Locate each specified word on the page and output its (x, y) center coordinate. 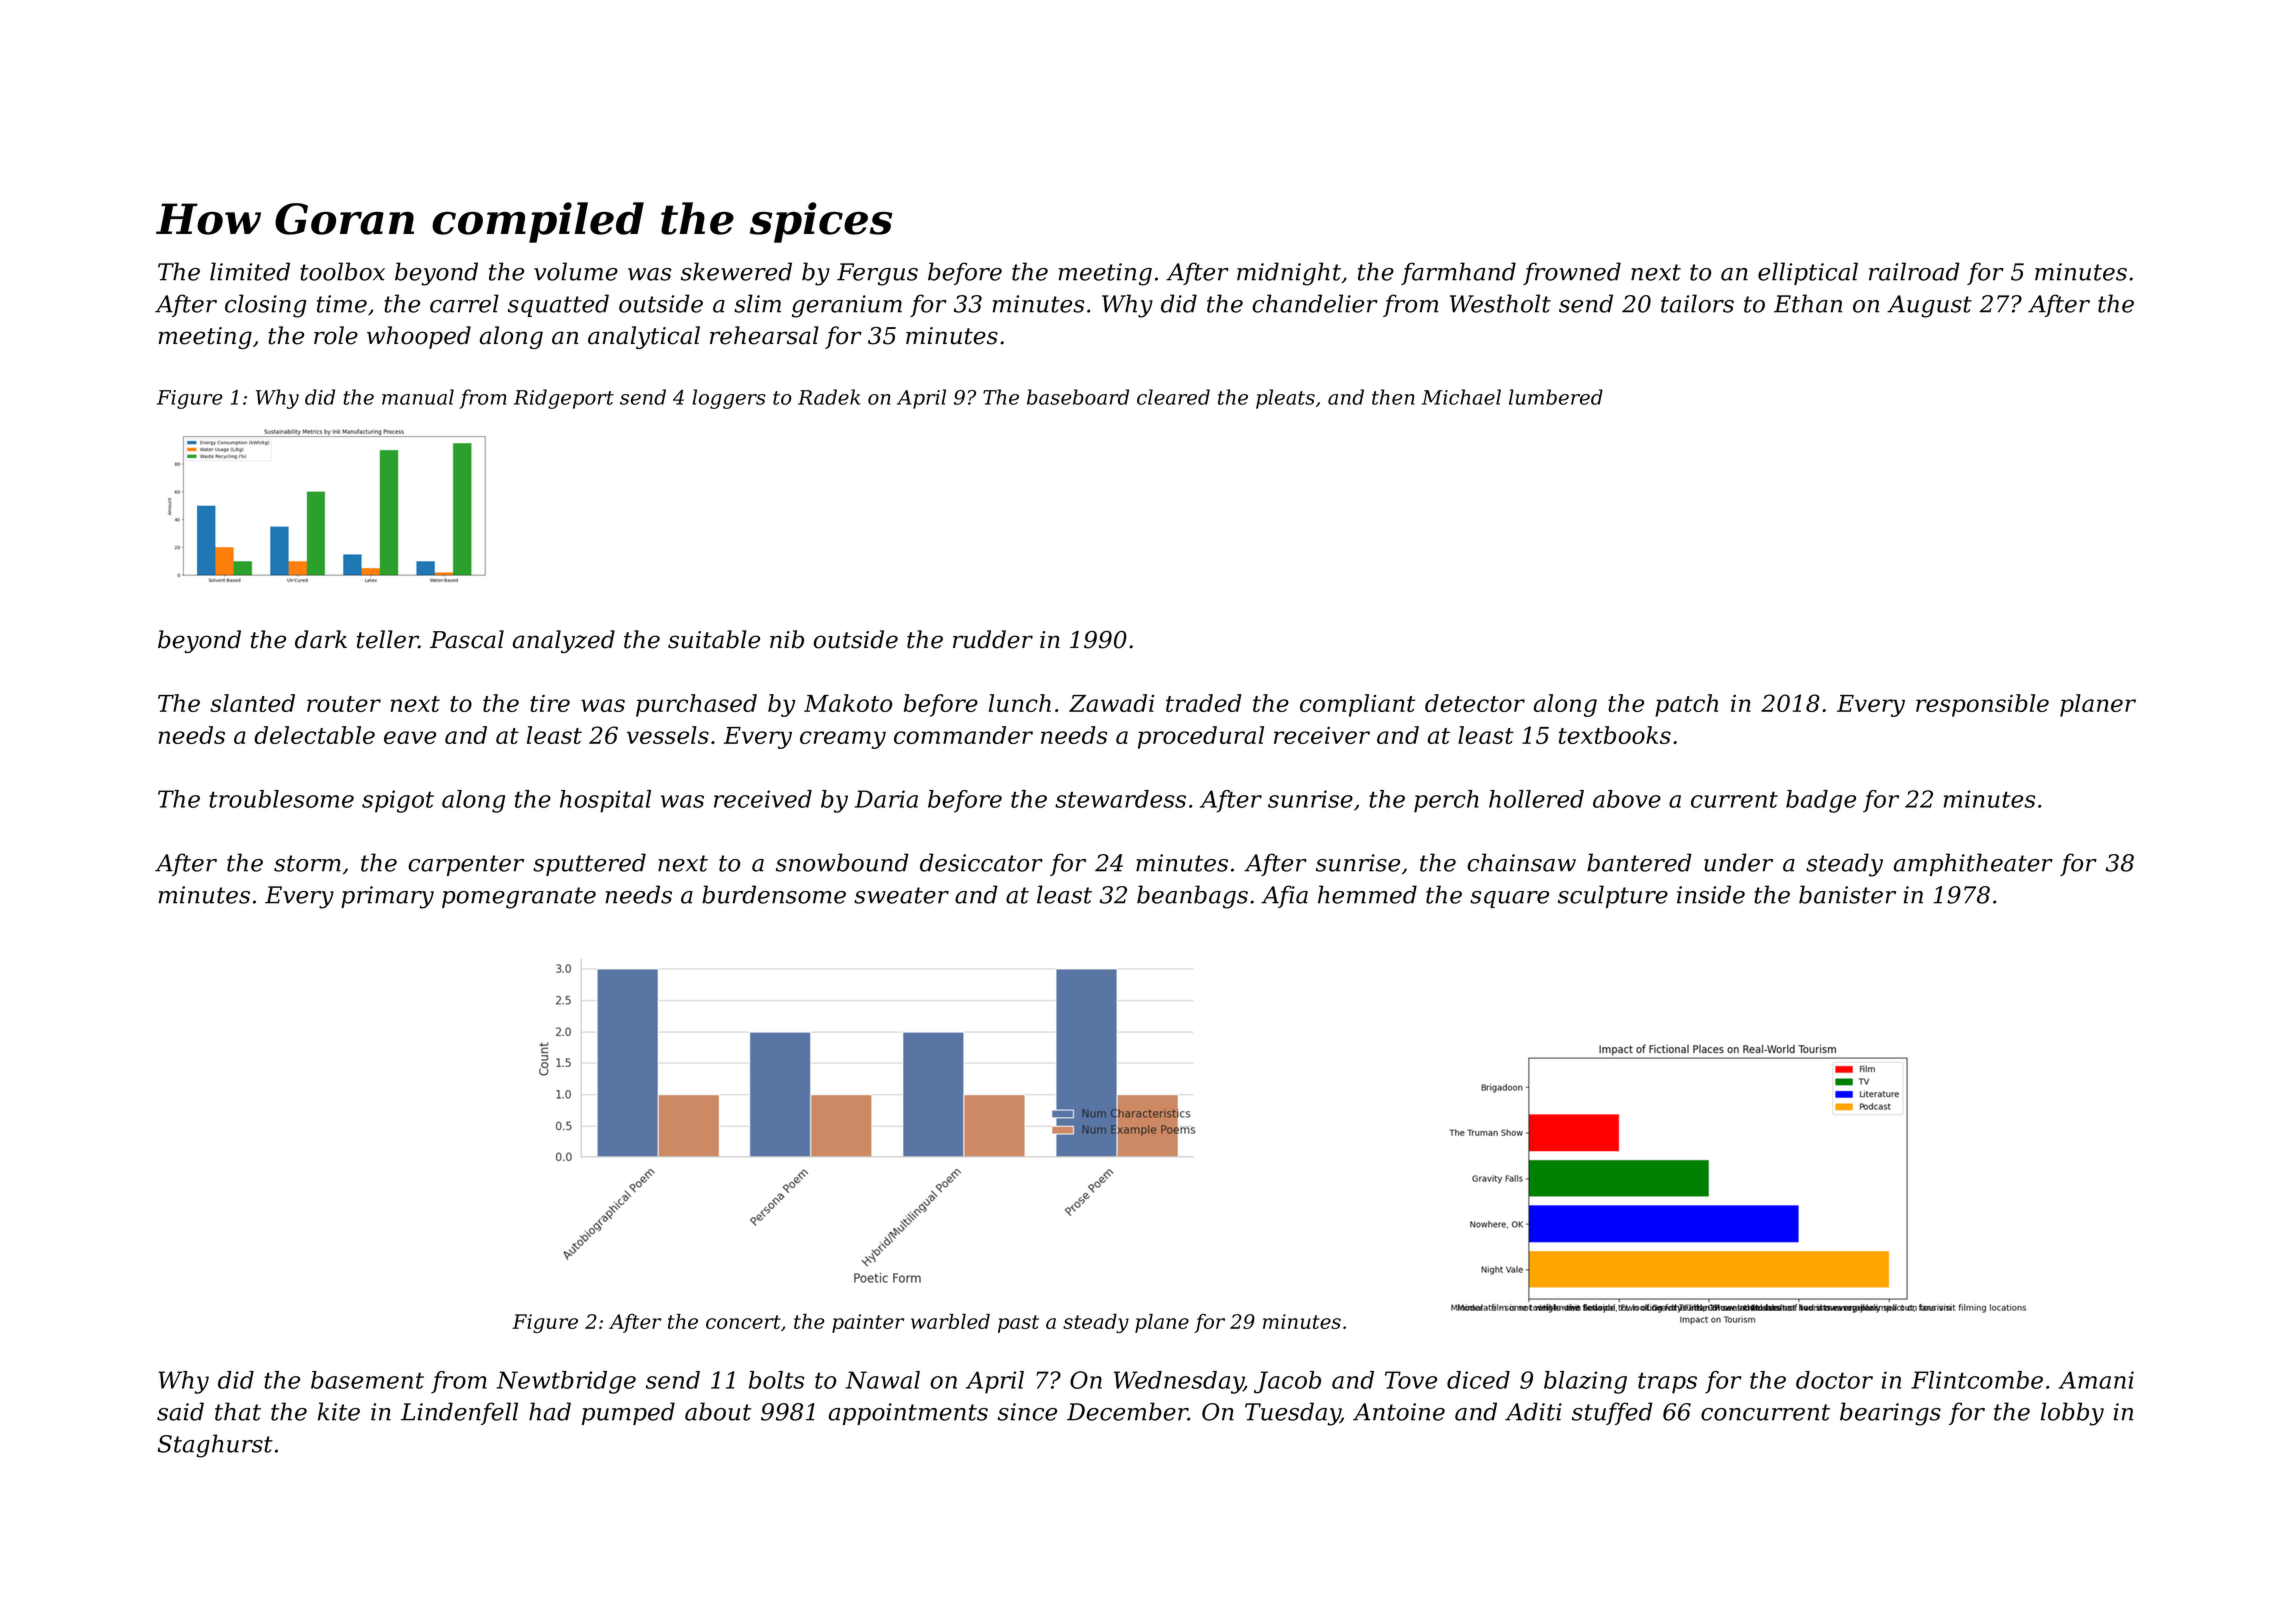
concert (743, 1322)
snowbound (842, 862)
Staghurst (215, 1446)
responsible (1982, 705)
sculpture (1613, 896)
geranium (847, 306)
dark (321, 639)
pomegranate (519, 898)
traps (1667, 1383)
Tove (1411, 1380)
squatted (558, 305)
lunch (1020, 703)
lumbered (1556, 397)
